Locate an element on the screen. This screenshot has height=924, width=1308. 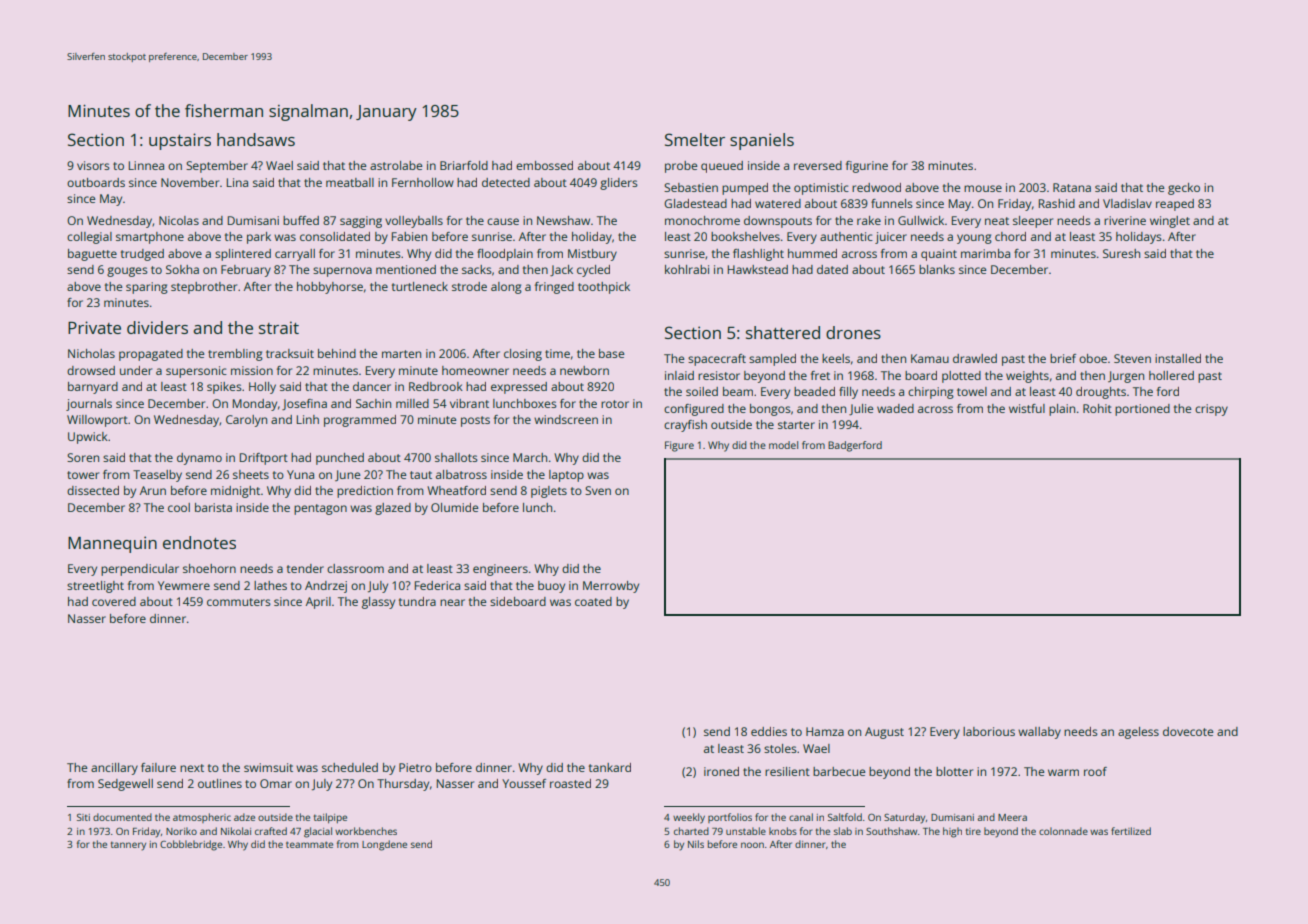
Ratana is located at coordinates (1072, 187).
